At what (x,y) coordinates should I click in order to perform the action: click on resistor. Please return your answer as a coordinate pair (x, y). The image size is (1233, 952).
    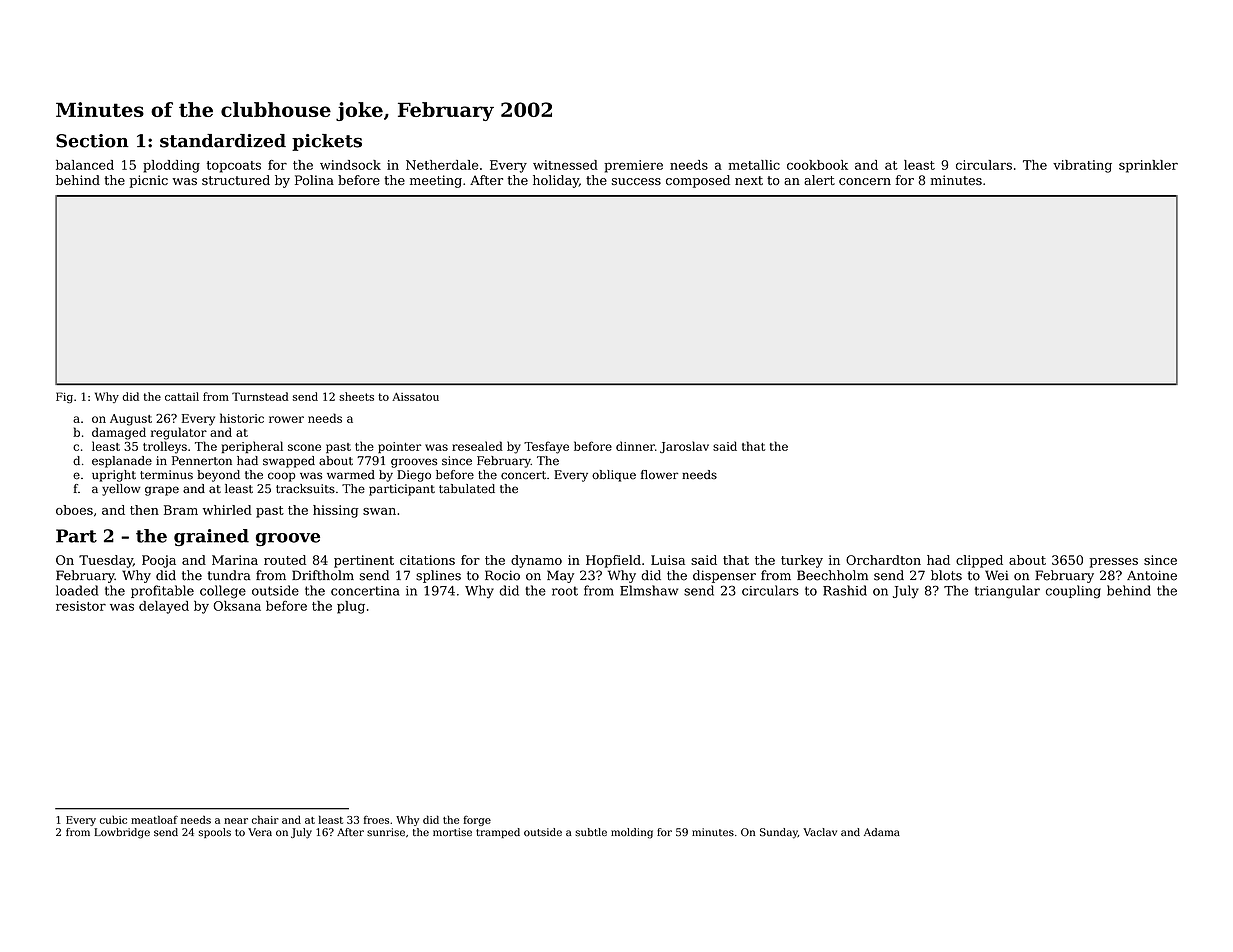
    Looking at the image, I should click on (81, 606).
